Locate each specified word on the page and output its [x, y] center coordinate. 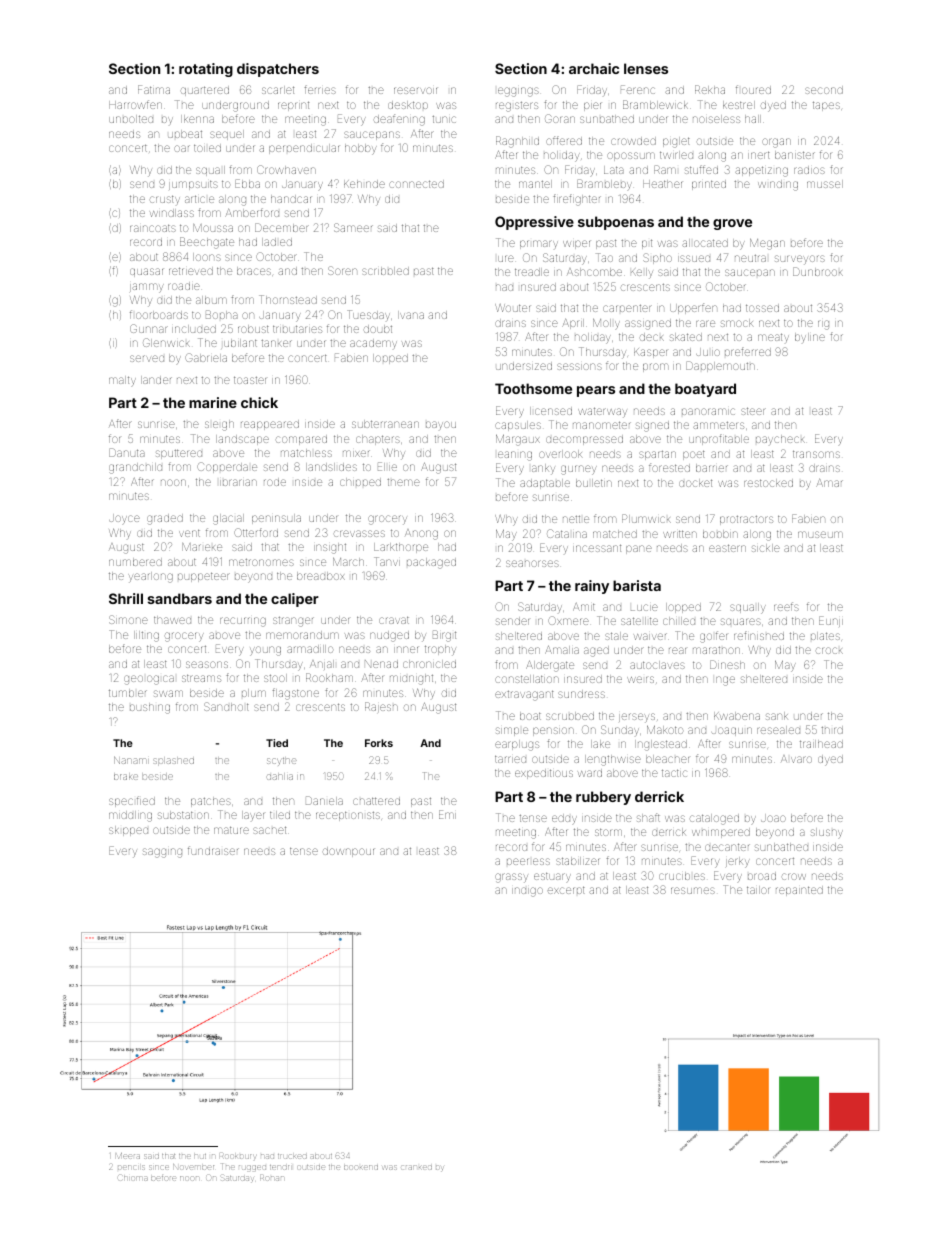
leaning [515, 456]
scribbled [385, 271]
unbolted [131, 119]
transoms [816, 454]
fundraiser [213, 850]
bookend [361, 1167]
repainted [799, 891]
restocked [768, 483]
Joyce [124, 519]
